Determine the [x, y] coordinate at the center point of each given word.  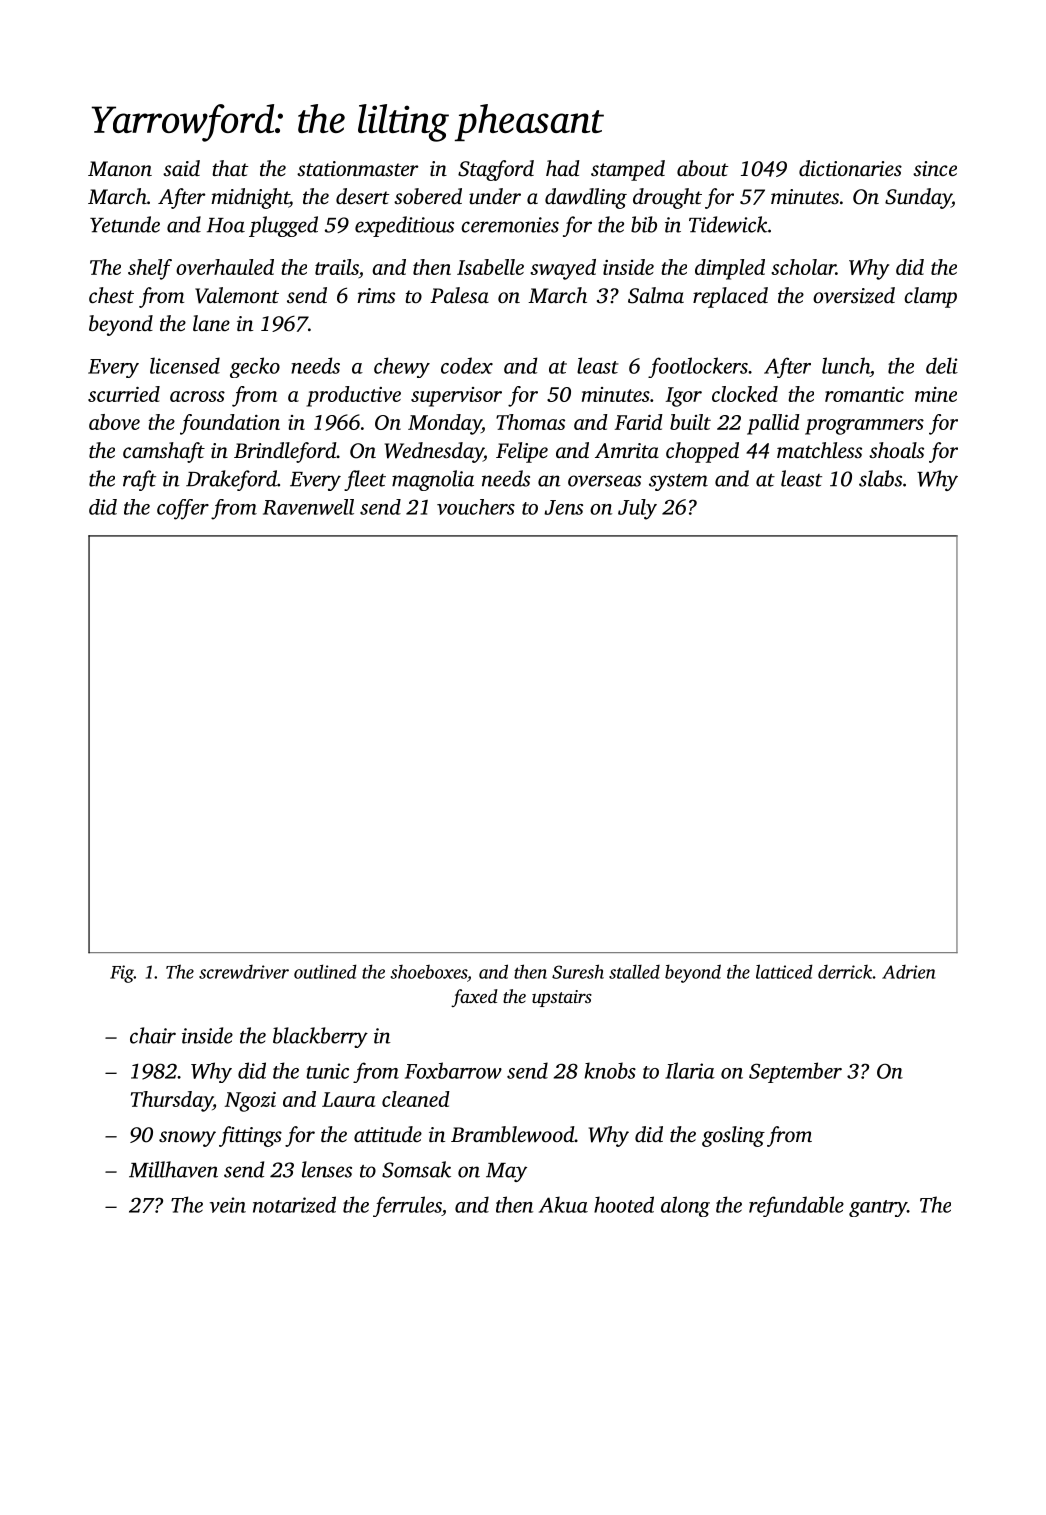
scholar [803, 267]
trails [337, 267]
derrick [845, 972]
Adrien [909, 972]
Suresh [578, 971]
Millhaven [173, 1169]
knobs [610, 1070]
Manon [120, 168]
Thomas [530, 422]
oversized [854, 295]
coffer [183, 509]
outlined [325, 971]
